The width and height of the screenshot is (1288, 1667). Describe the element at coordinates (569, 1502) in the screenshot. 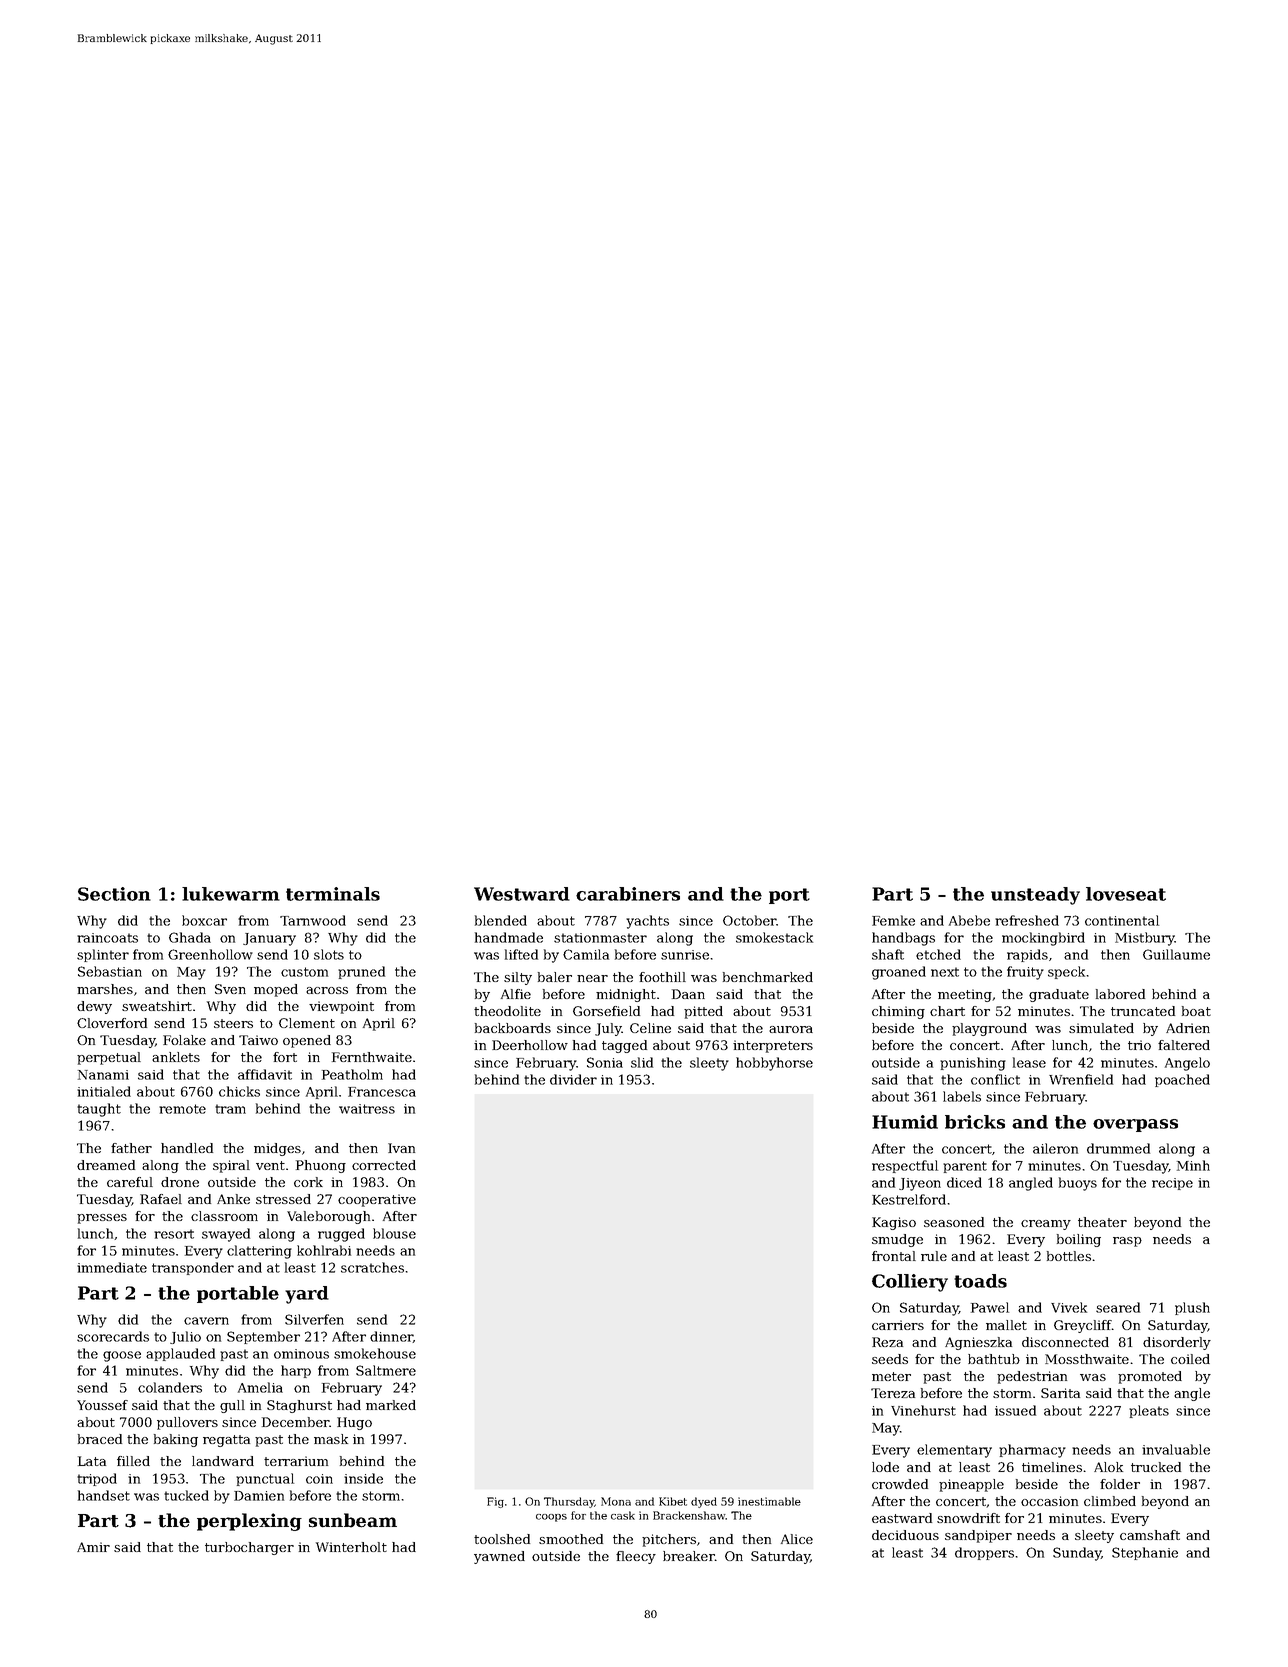

I see `Thursday` at that location.
